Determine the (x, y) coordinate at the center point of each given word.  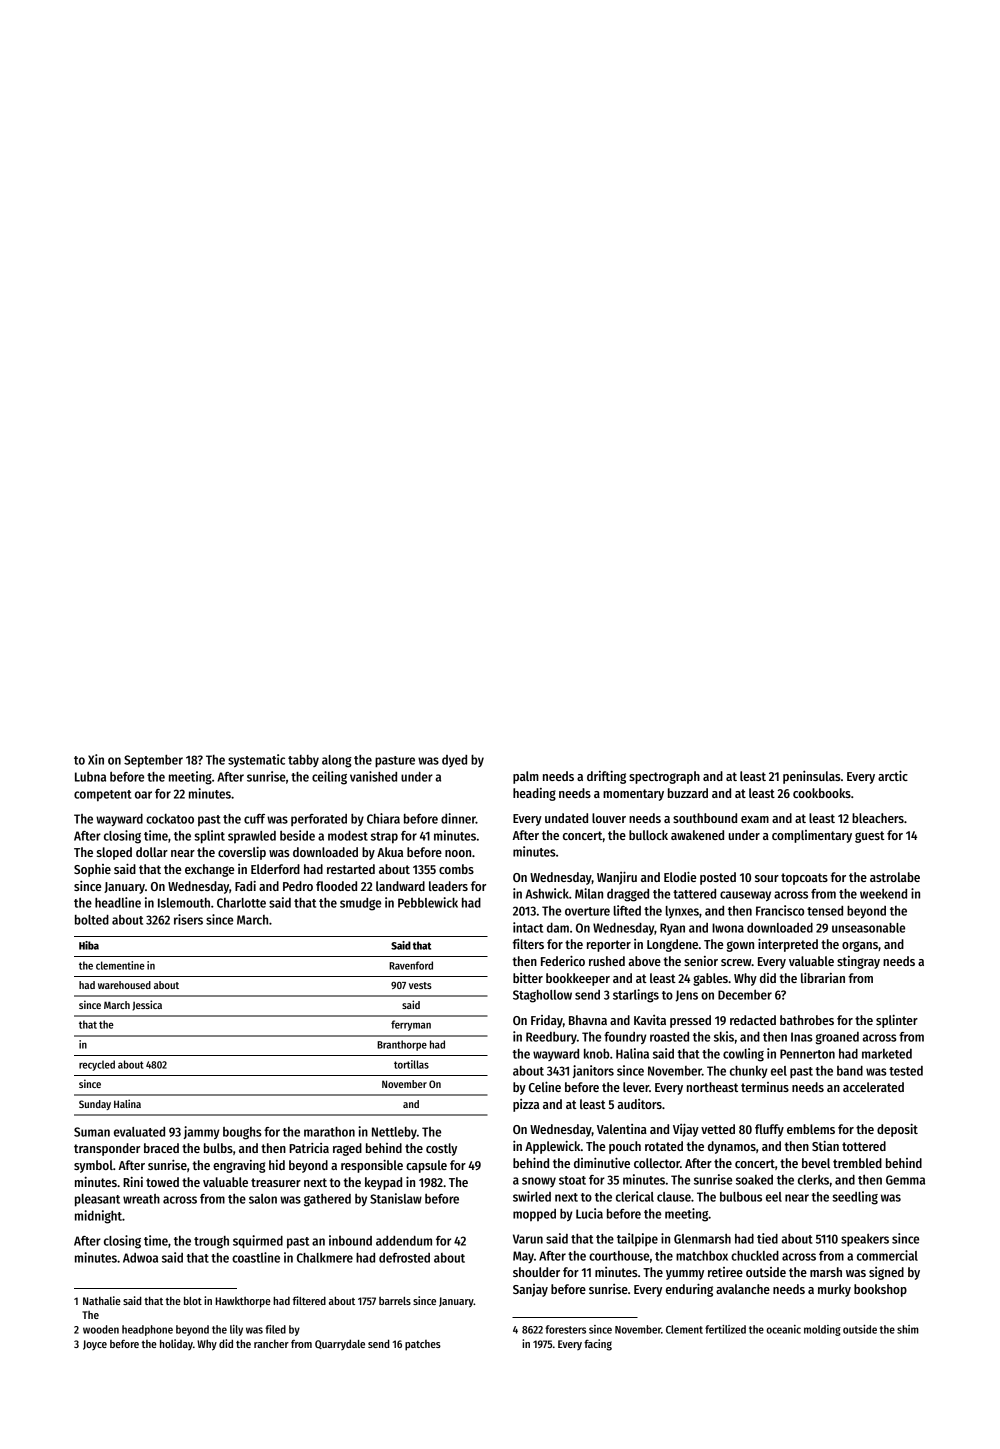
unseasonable (868, 928)
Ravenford (411, 965)
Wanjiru (617, 878)
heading (534, 794)
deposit (897, 1130)
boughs (242, 1133)
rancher (271, 1344)
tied (767, 1238)
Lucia (589, 1213)
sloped (114, 853)
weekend (883, 894)
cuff (254, 819)
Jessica (147, 1005)
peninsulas (812, 777)
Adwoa (140, 1258)
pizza (526, 1105)
